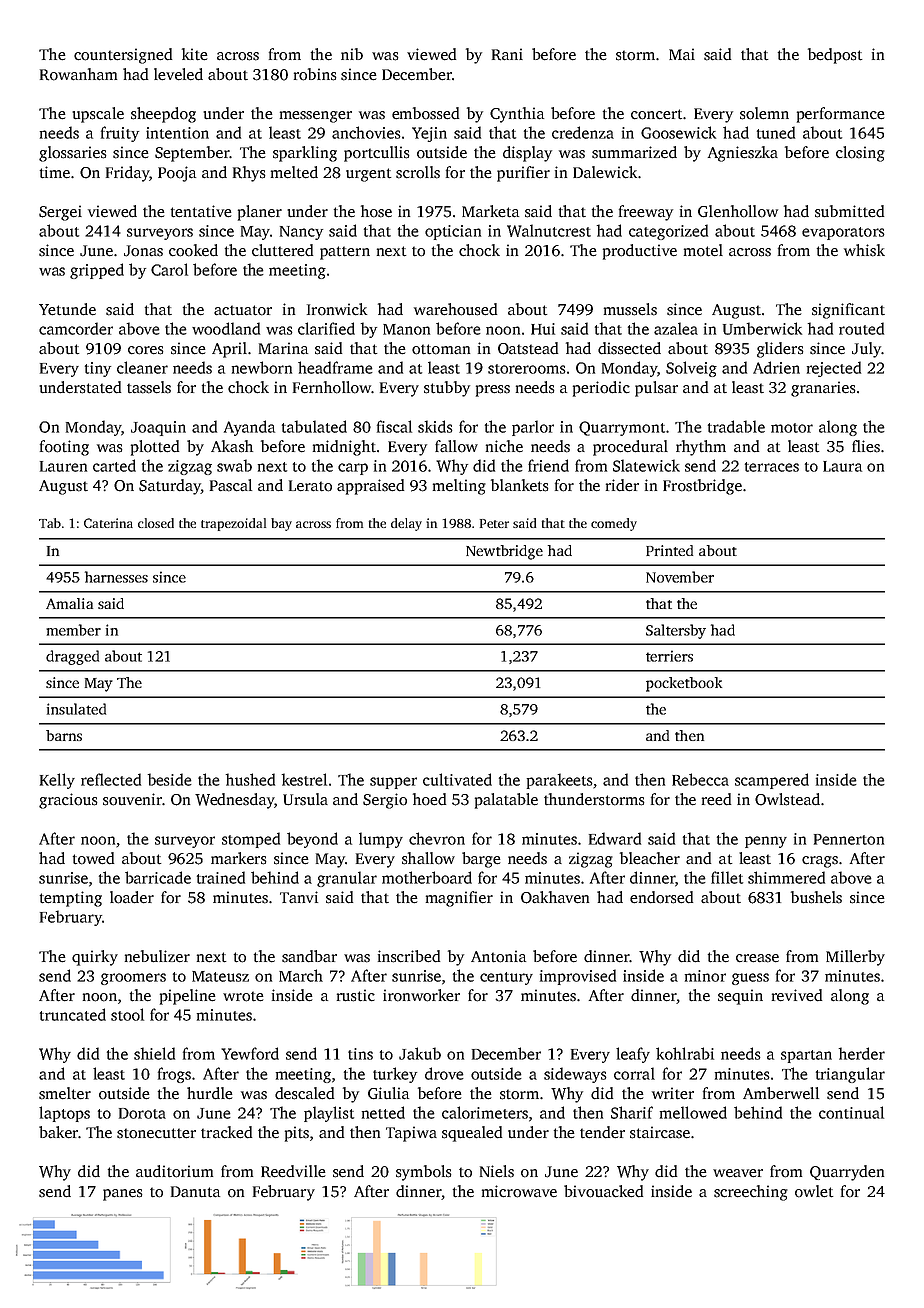 Image resolution: width=924 pixels, height=1308 pixels. Describe the element at coordinates (676, 631) in the screenshot. I see `Saltersby` at that location.
